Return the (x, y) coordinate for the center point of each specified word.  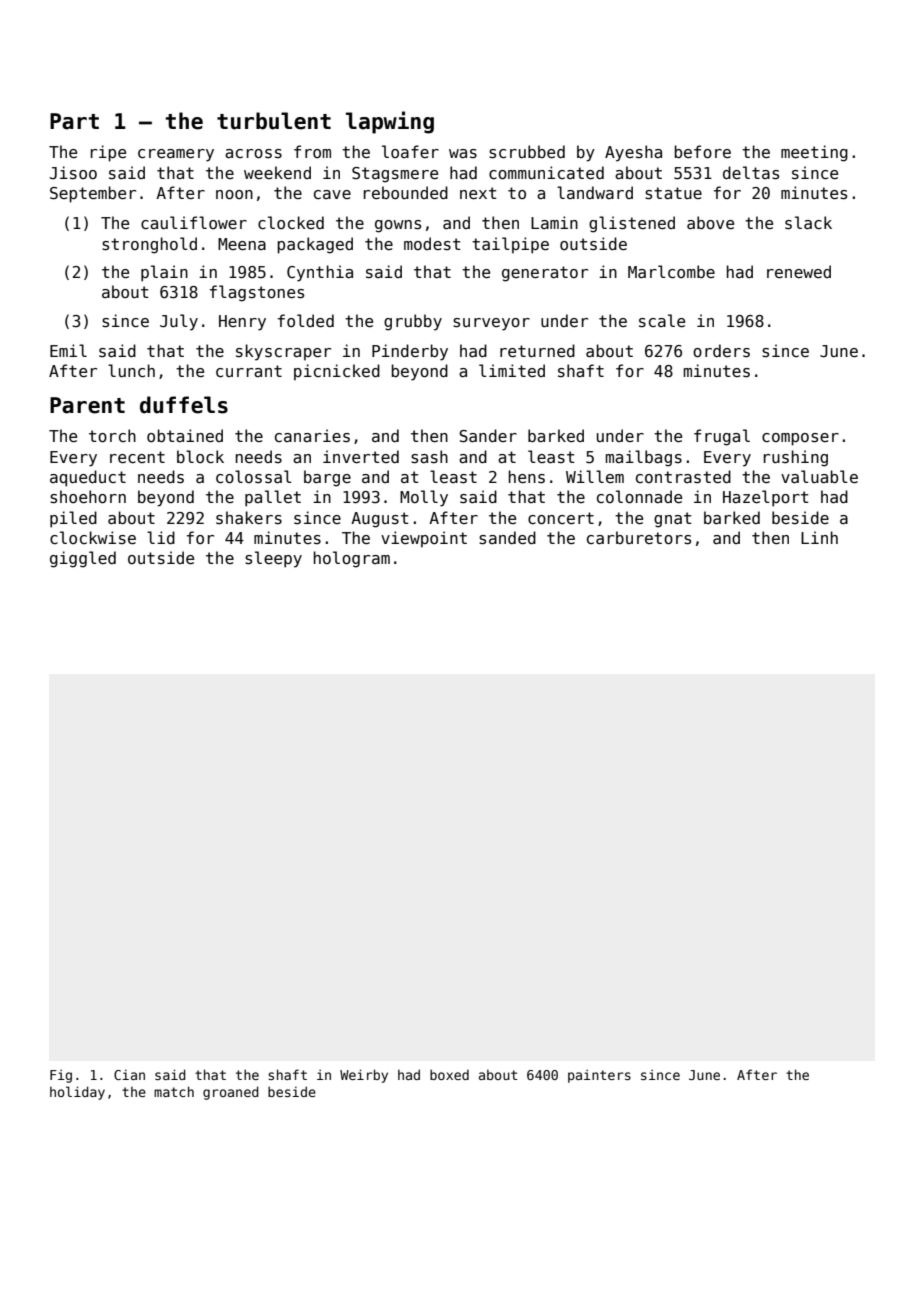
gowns (398, 226)
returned (537, 350)
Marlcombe (671, 271)
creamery (176, 155)
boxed (449, 1074)
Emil (68, 350)
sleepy (273, 559)
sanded (507, 538)
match (174, 1091)
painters (599, 1076)
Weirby (364, 1076)
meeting (814, 153)
